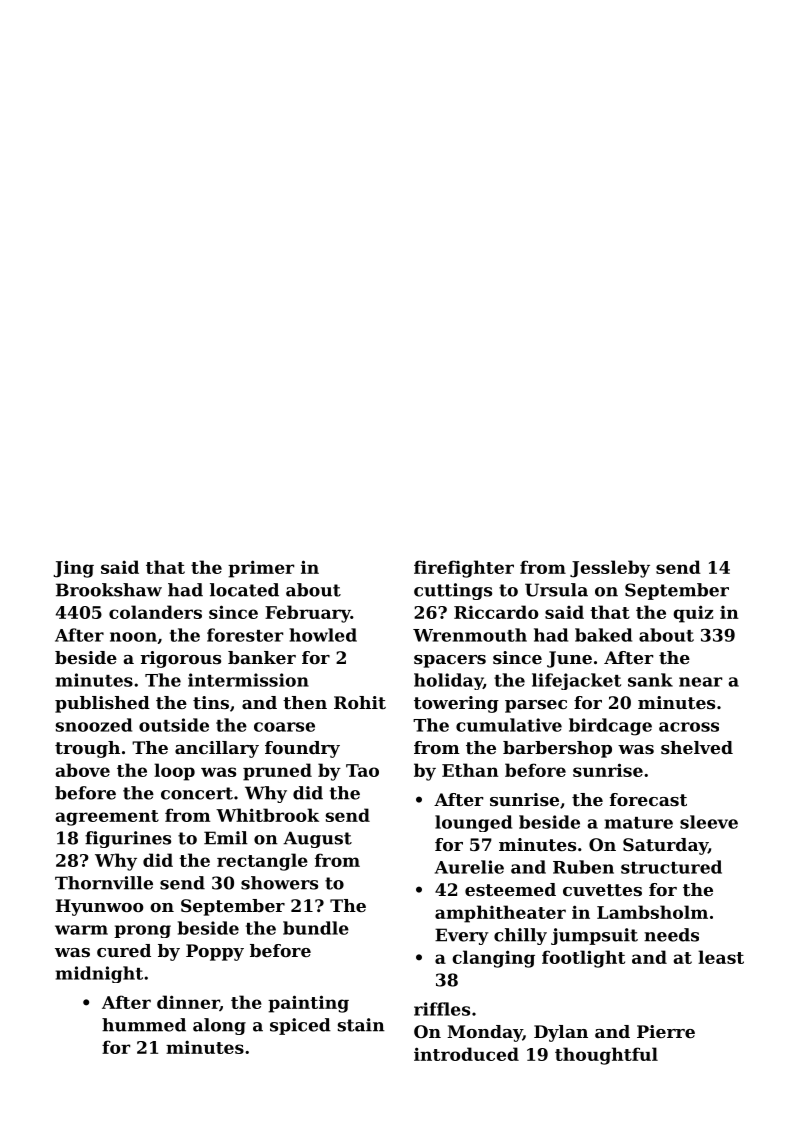  Describe the element at coordinates (606, 1056) in the screenshot. I see `thoughtful` at that location.
